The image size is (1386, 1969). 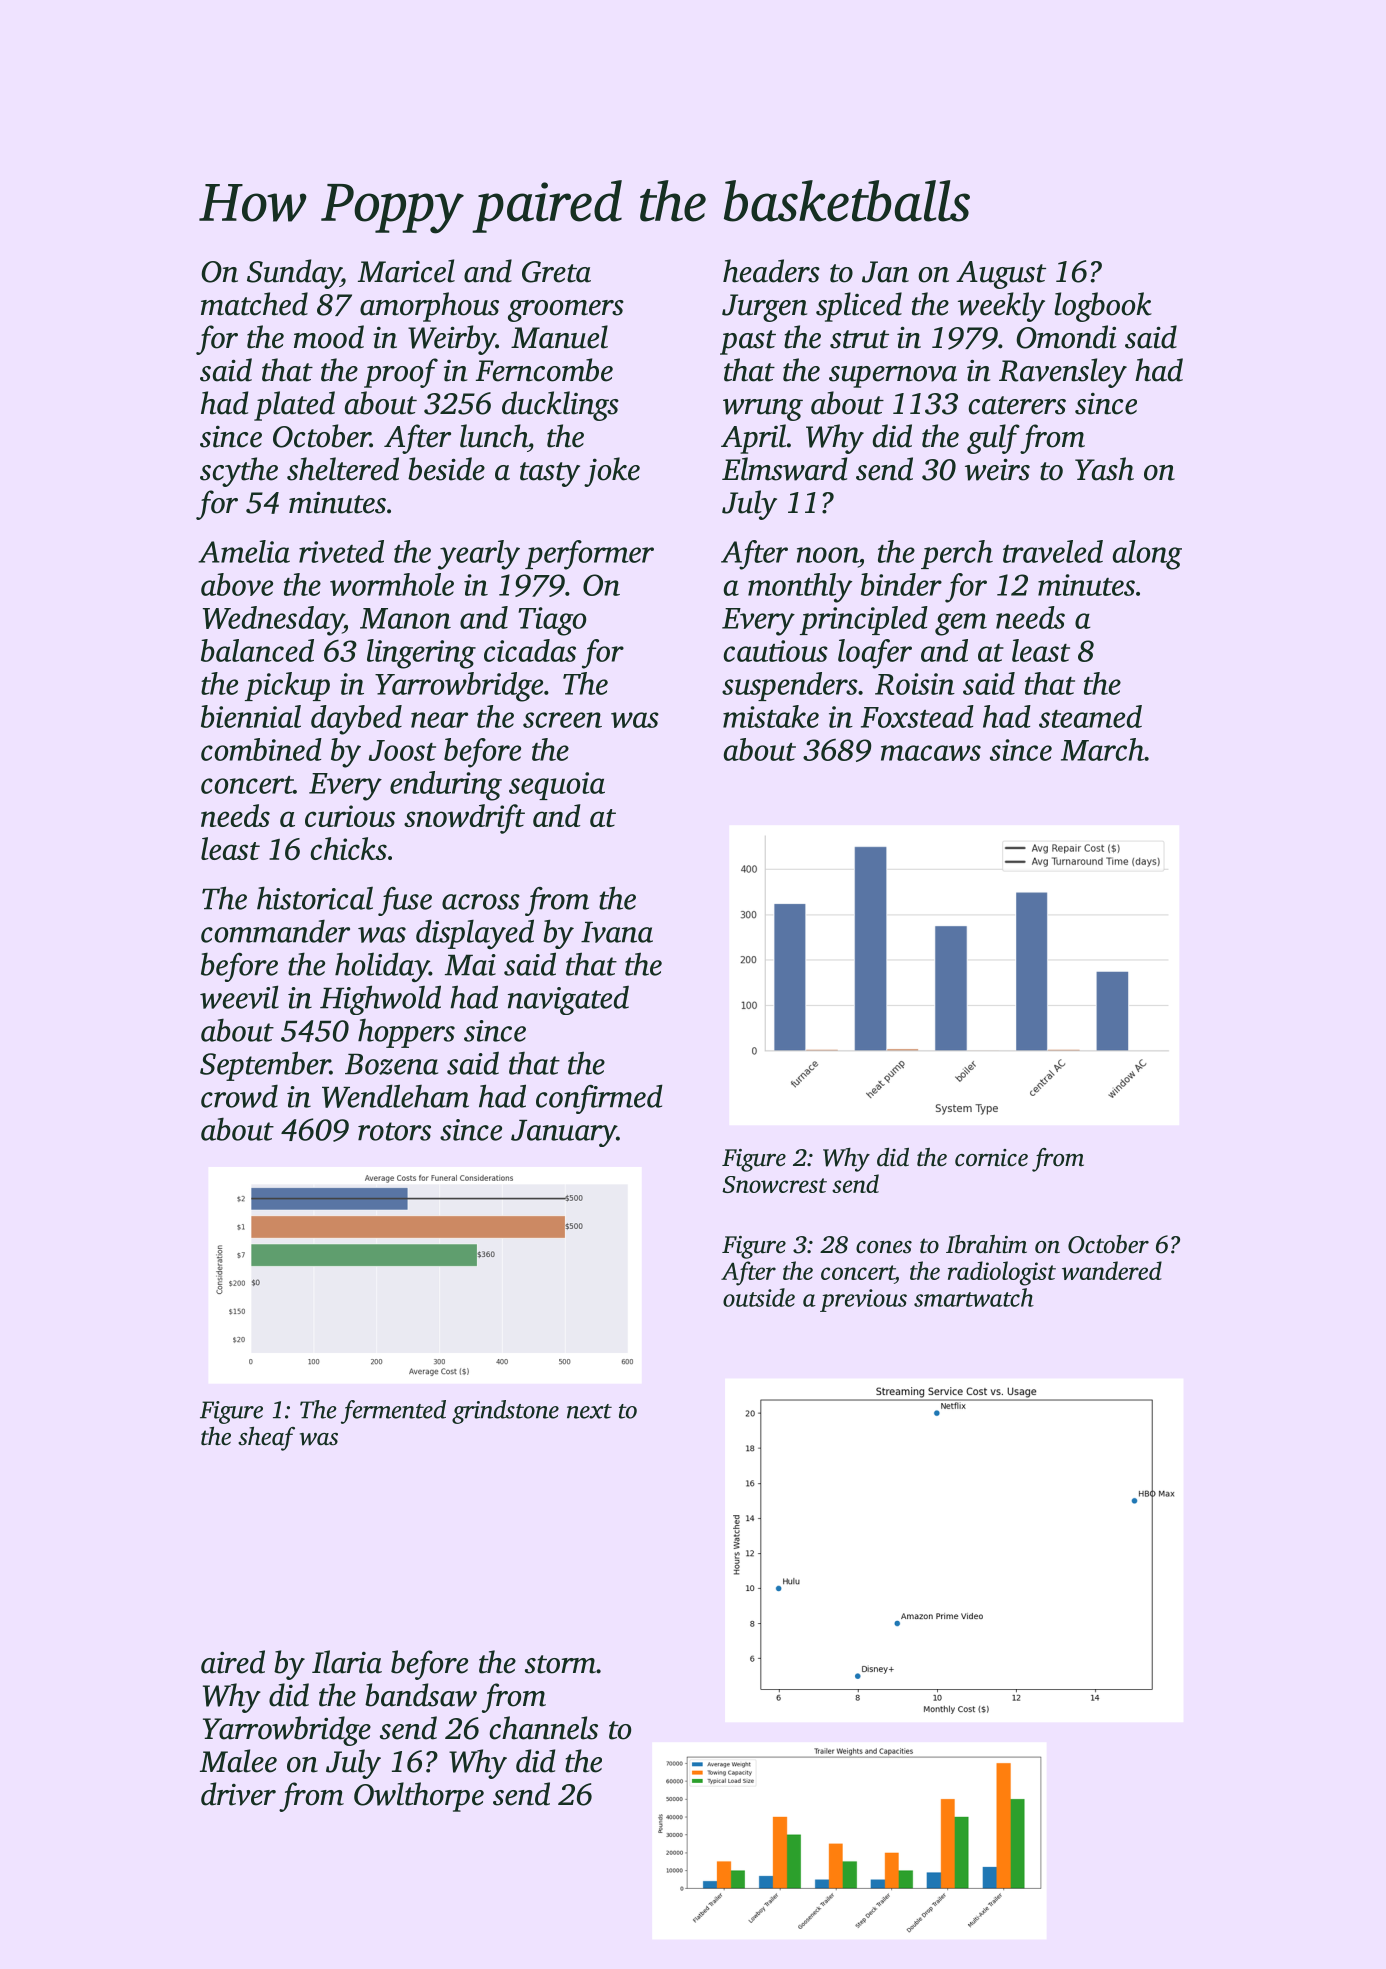 What do you see at coordinates (884, 1247) in the page?
I see `cones` at bounding box center [884, 1247].
